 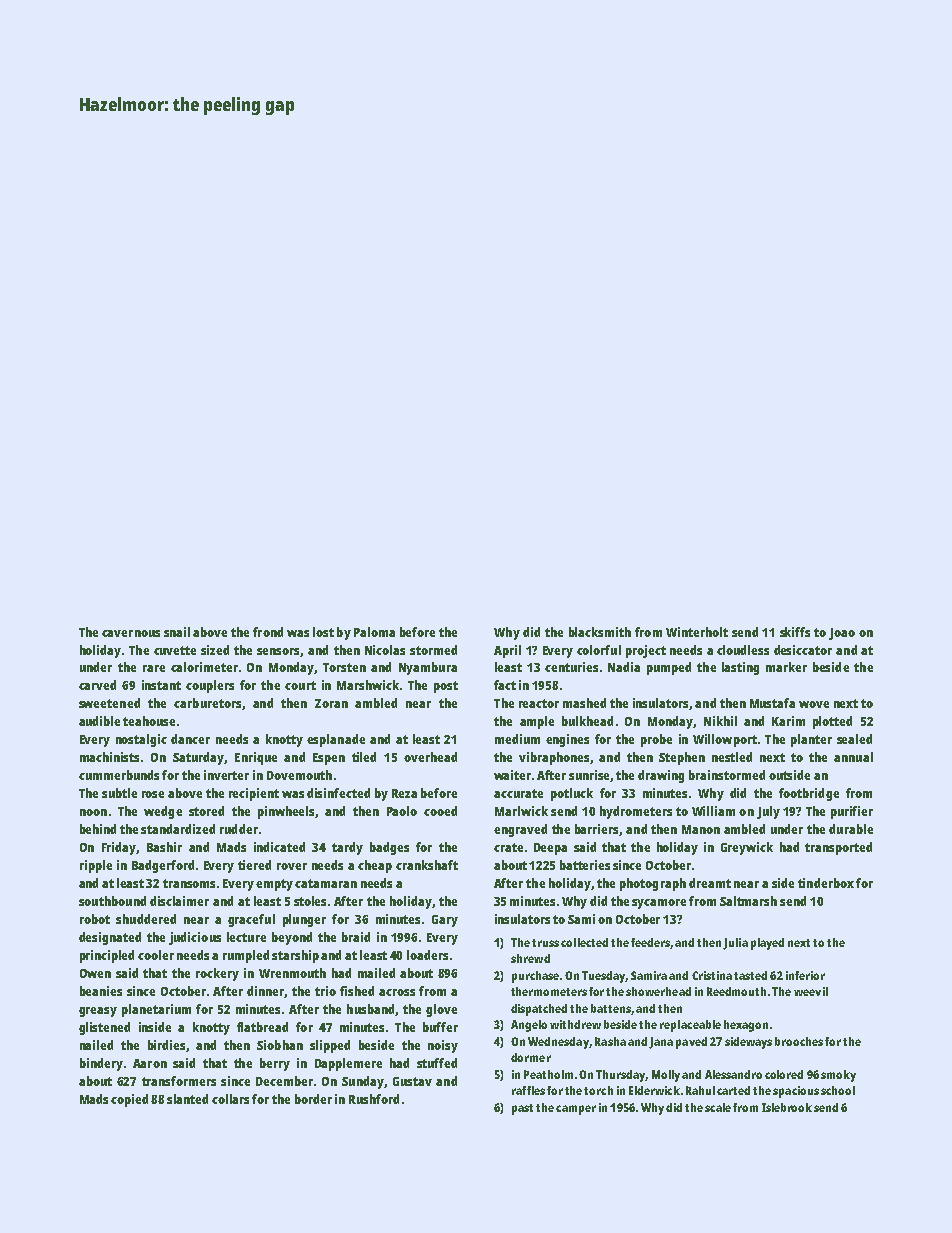 I want to click on photograph, so click(x=653, y=884).
